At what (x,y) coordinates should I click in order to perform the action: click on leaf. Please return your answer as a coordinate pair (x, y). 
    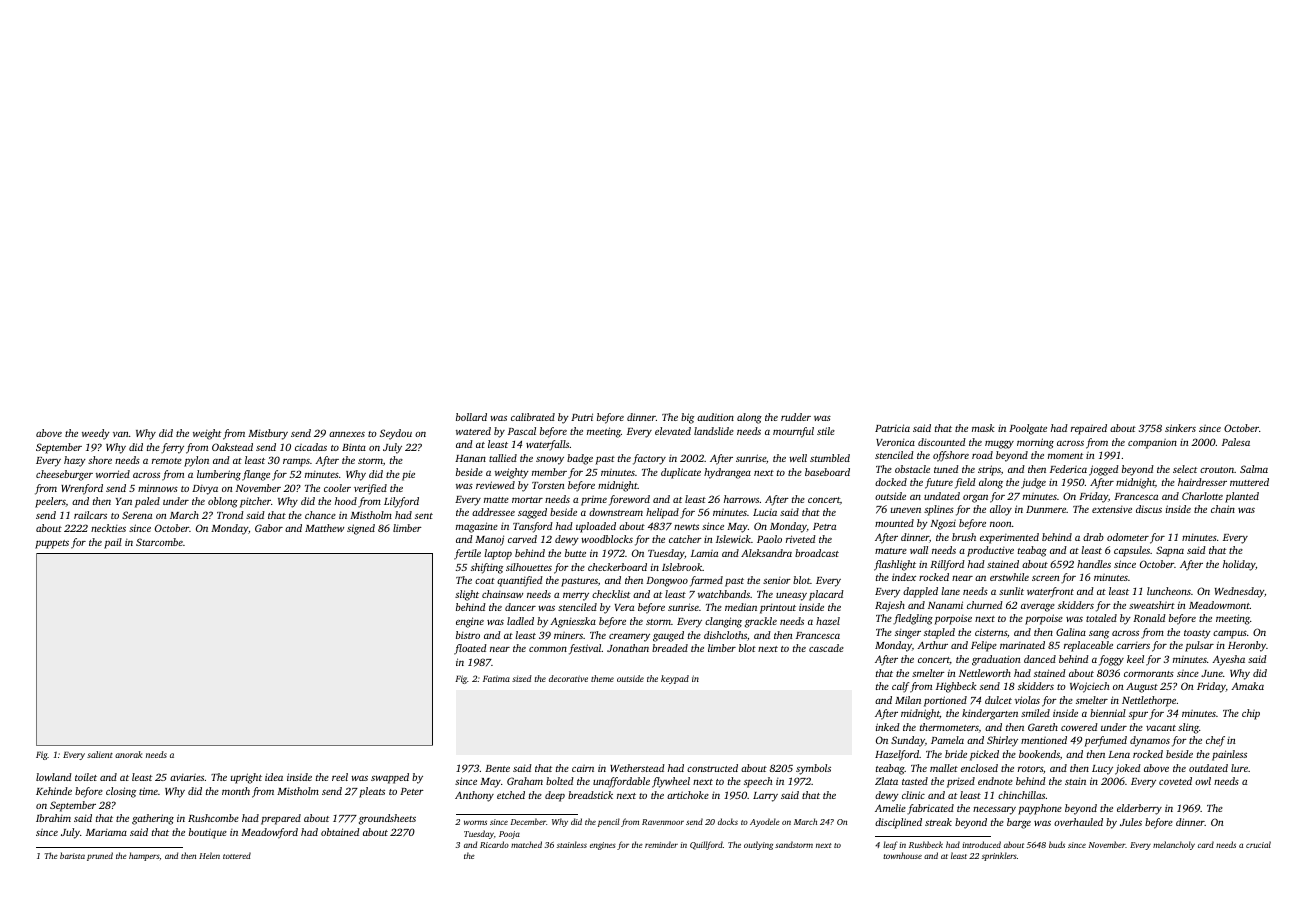
    Looking at the image, I should click on (890, 845).
